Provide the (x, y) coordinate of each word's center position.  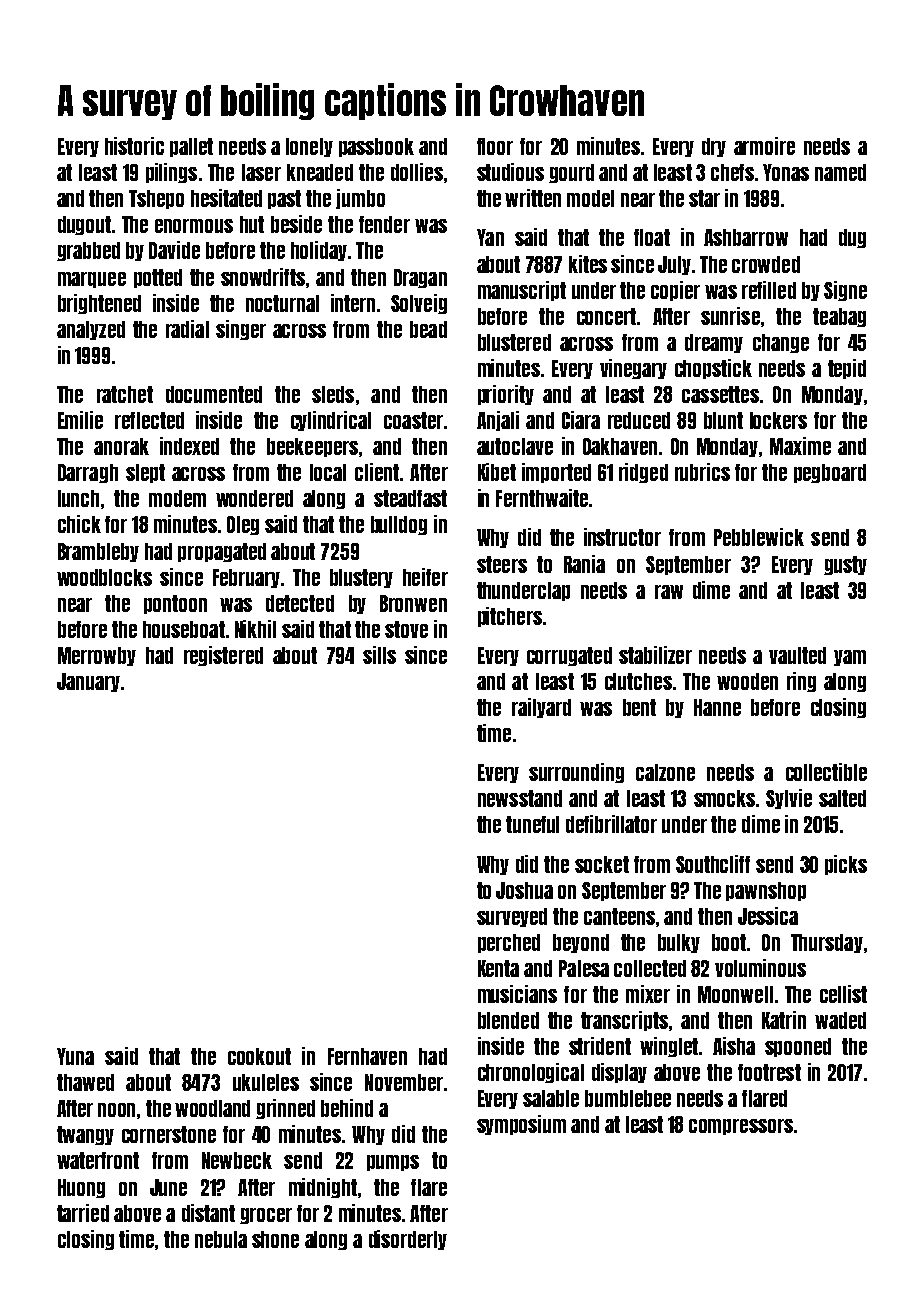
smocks (724, 798)
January (88, 682)
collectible (826, 772)
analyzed (91, 330)
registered (223, 656)
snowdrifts (263, 277)
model (590, 198)
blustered (514, 342)
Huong (81, 1188)
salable (551, 1098)
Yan (490, 237)
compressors (741, 1127)
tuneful (532, 824)
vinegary (633, 369)
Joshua (524, 890)
